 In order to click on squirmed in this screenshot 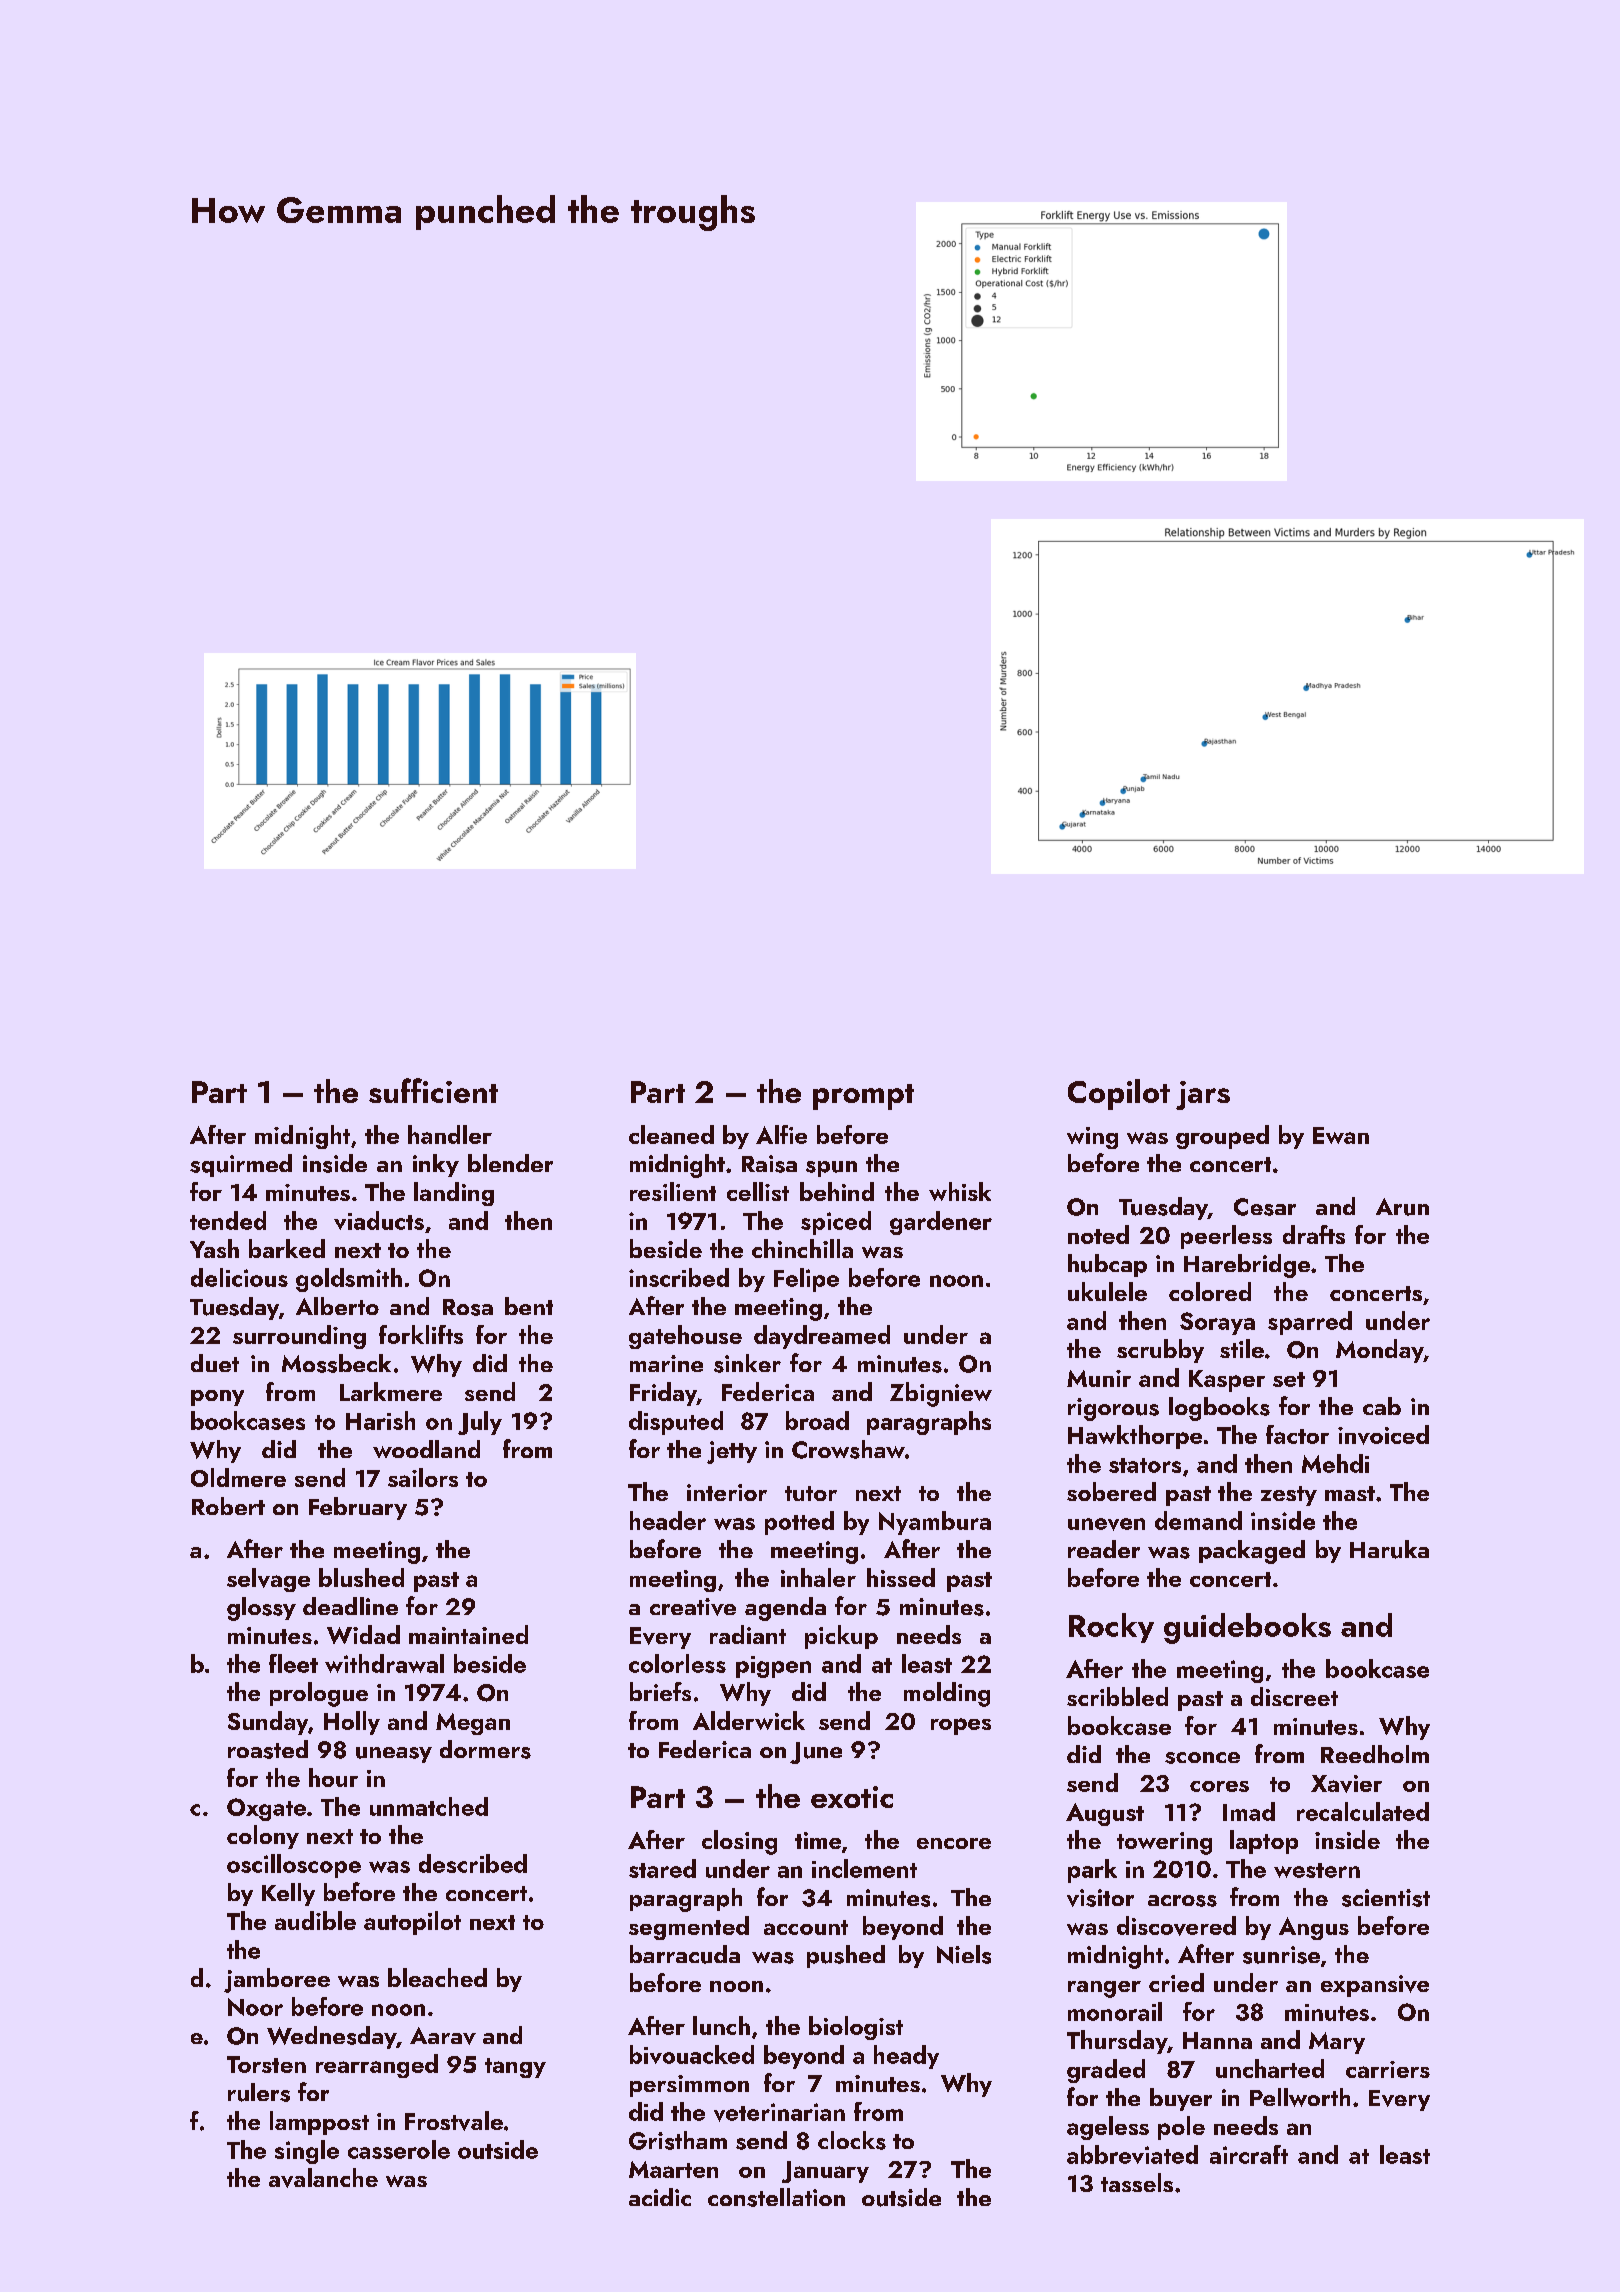, I will do `click(241, 1165)`.
